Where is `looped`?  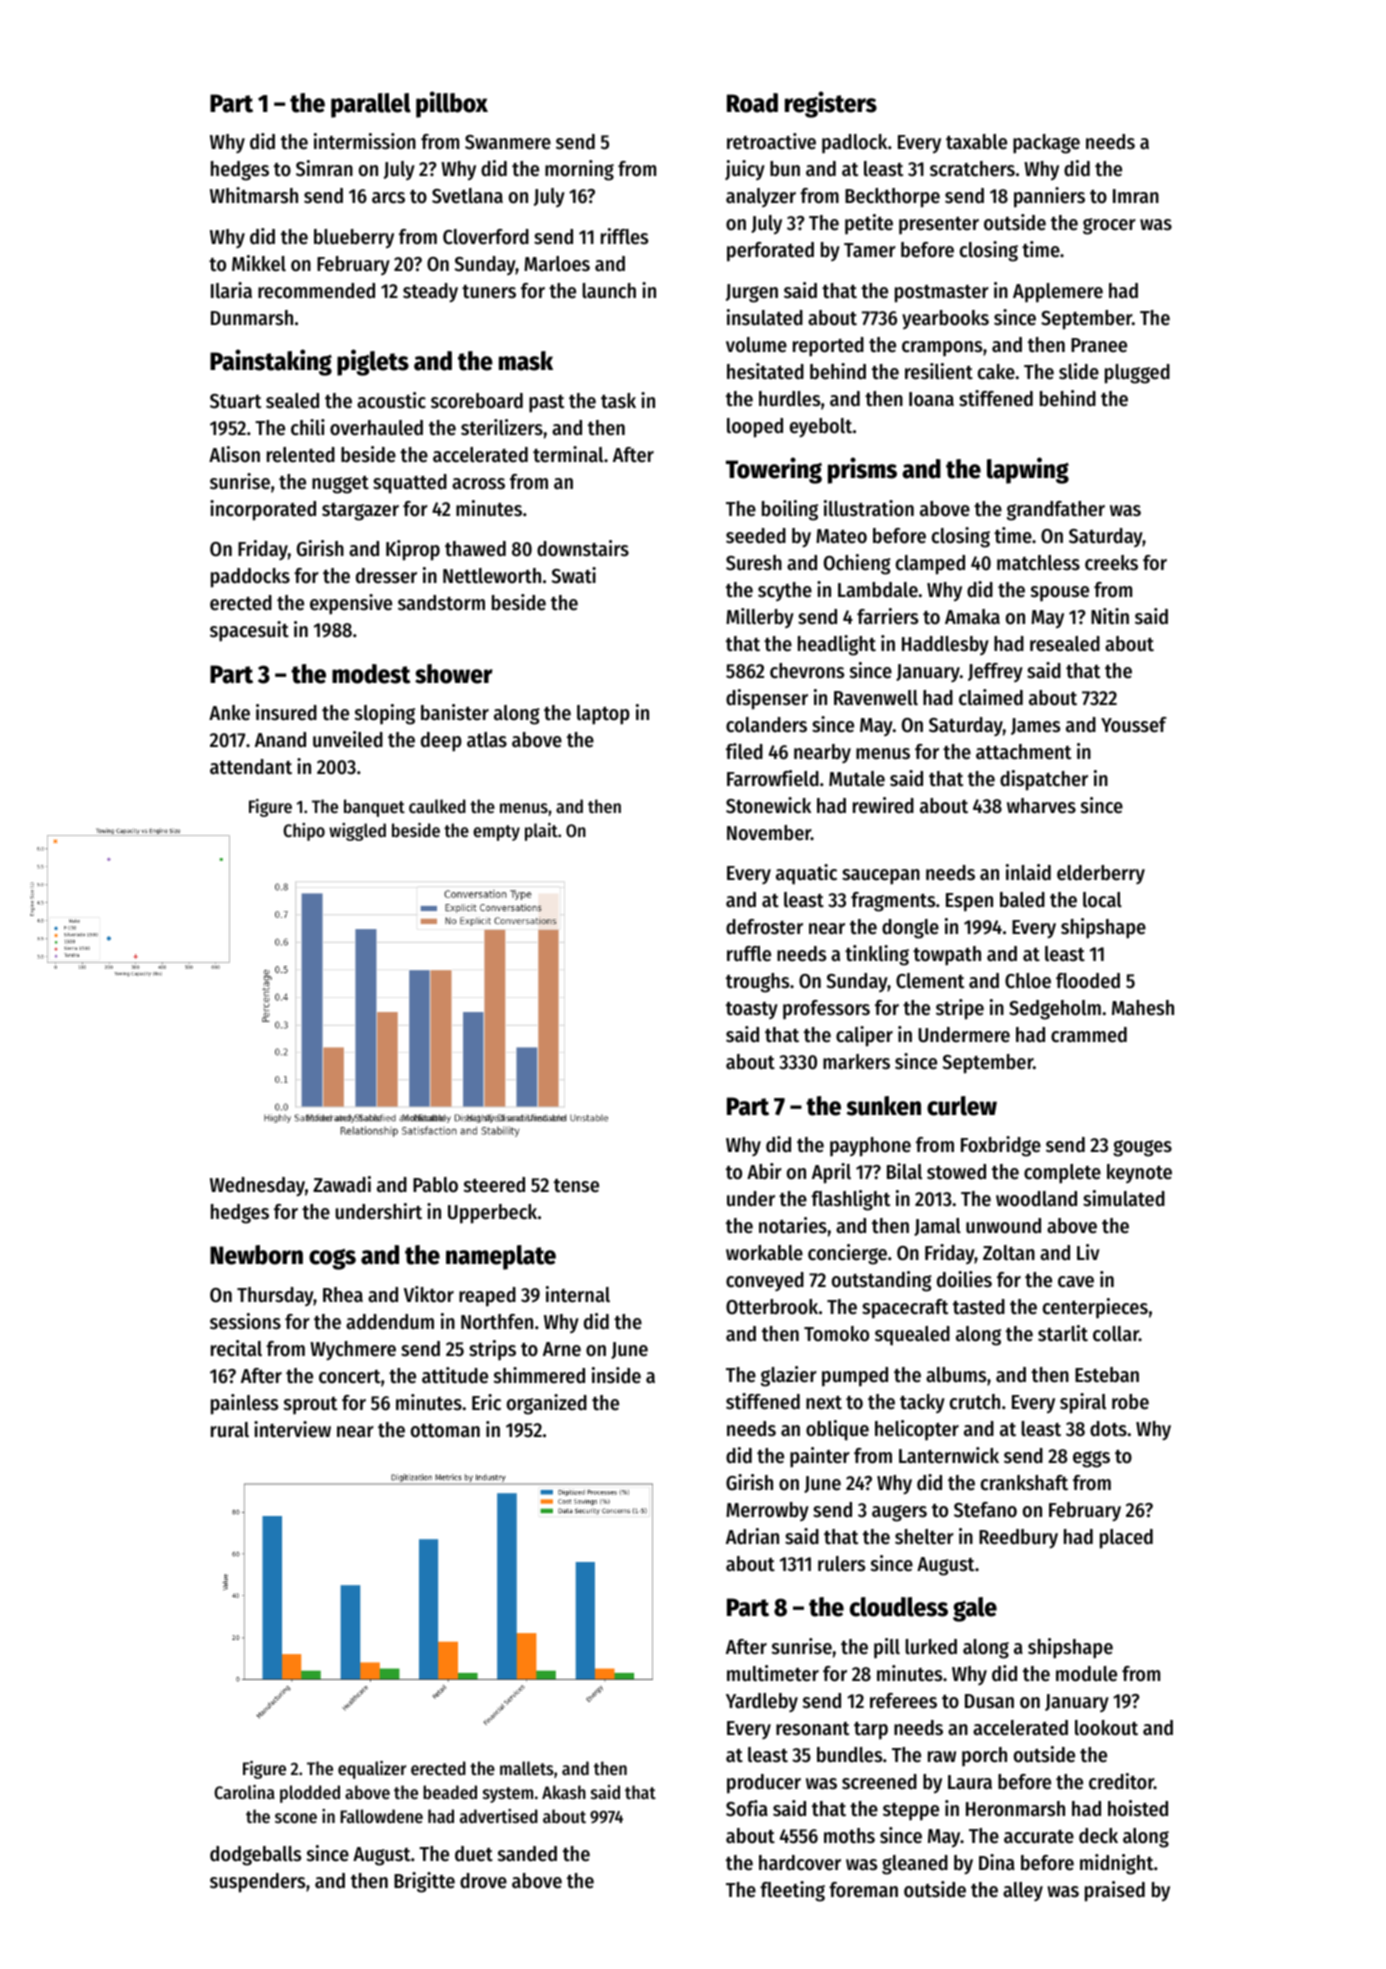 looped is located at coordinates (755, 428).
